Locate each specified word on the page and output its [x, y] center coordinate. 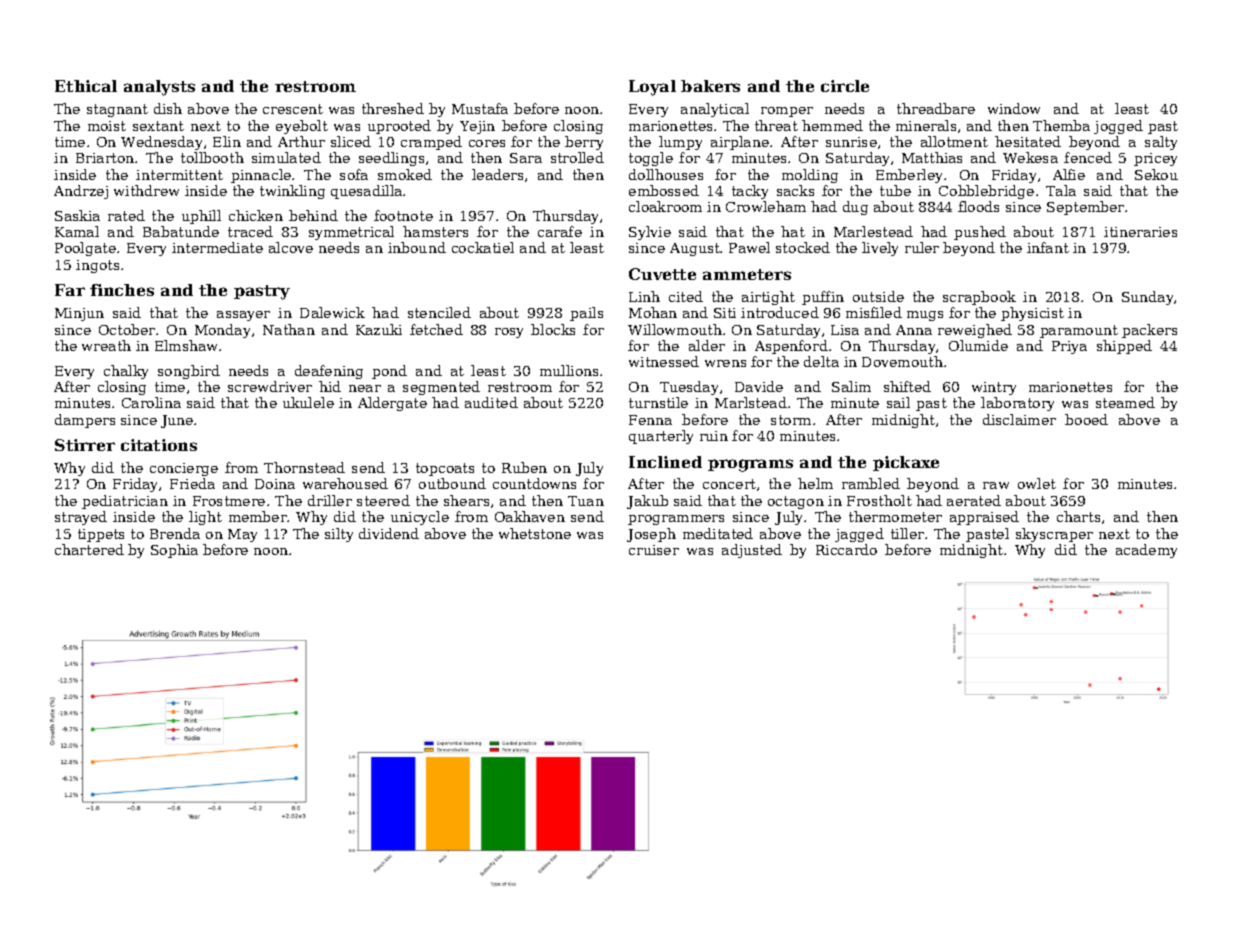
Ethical [86, 86]
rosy [509, 333]
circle [845, 86]
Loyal [652, 88]
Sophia [174, 551]
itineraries [1140, 232]
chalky [126, 372]
